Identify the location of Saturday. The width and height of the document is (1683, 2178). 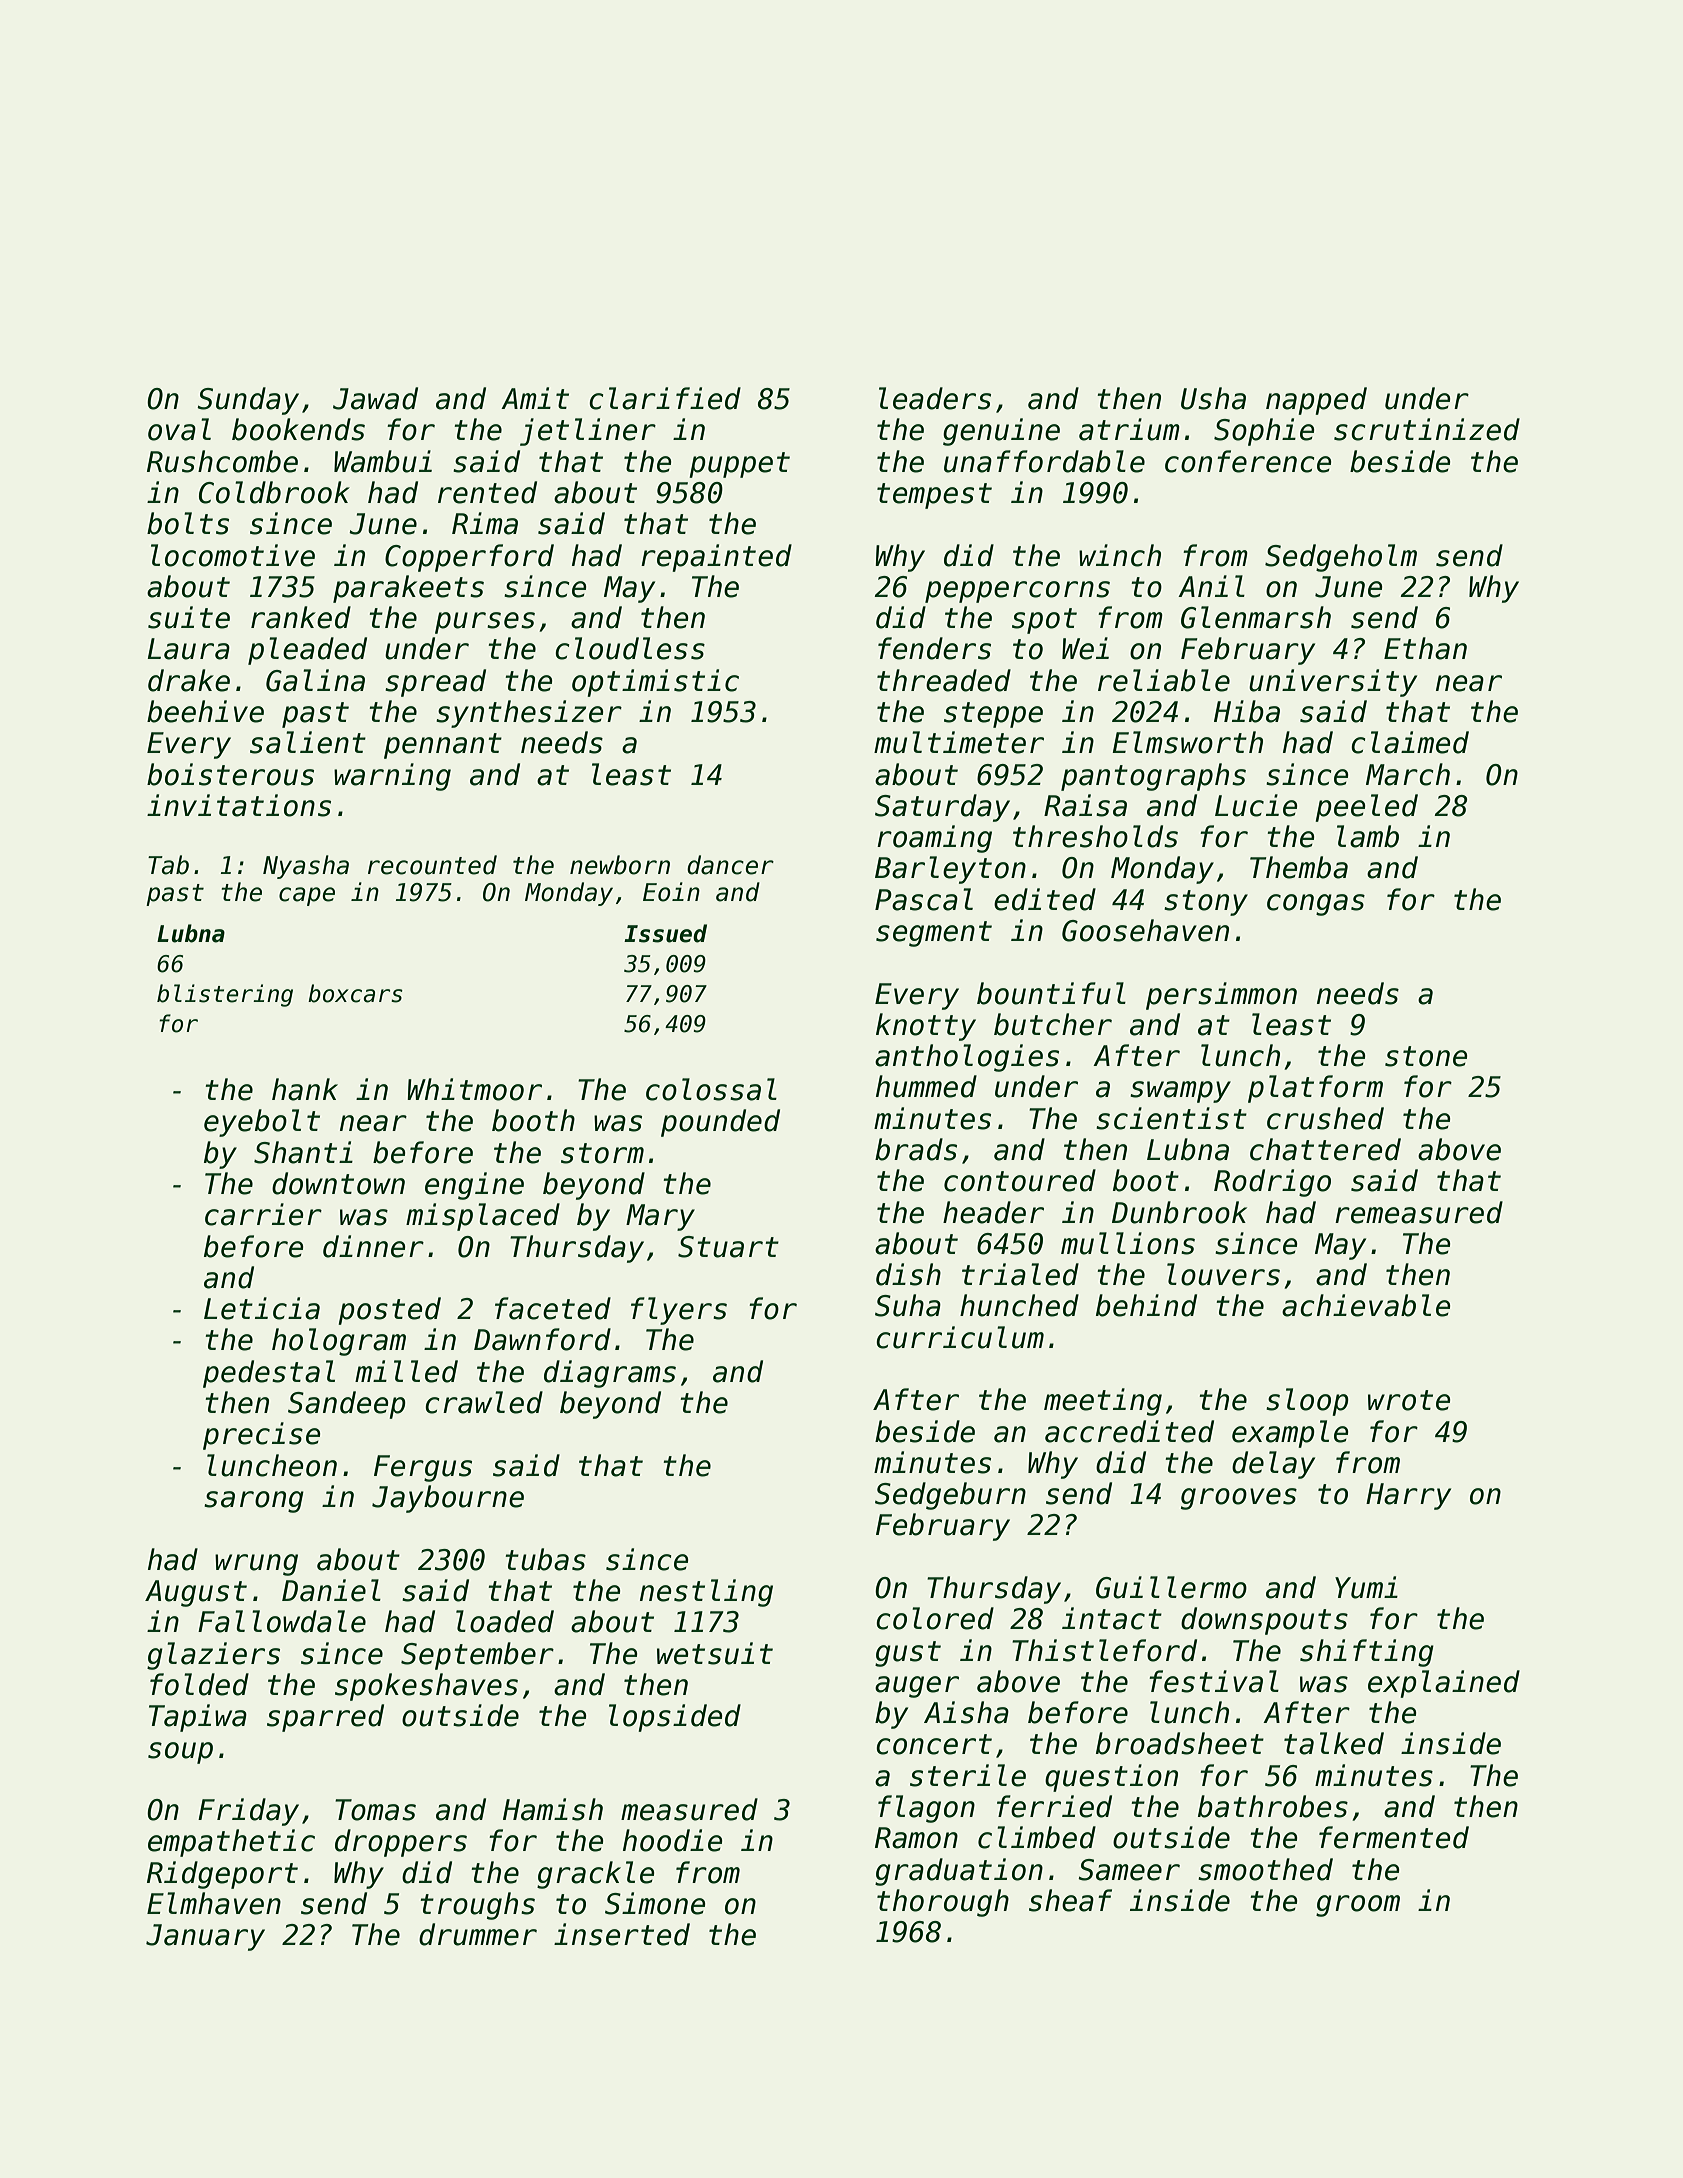
(942, 808).
